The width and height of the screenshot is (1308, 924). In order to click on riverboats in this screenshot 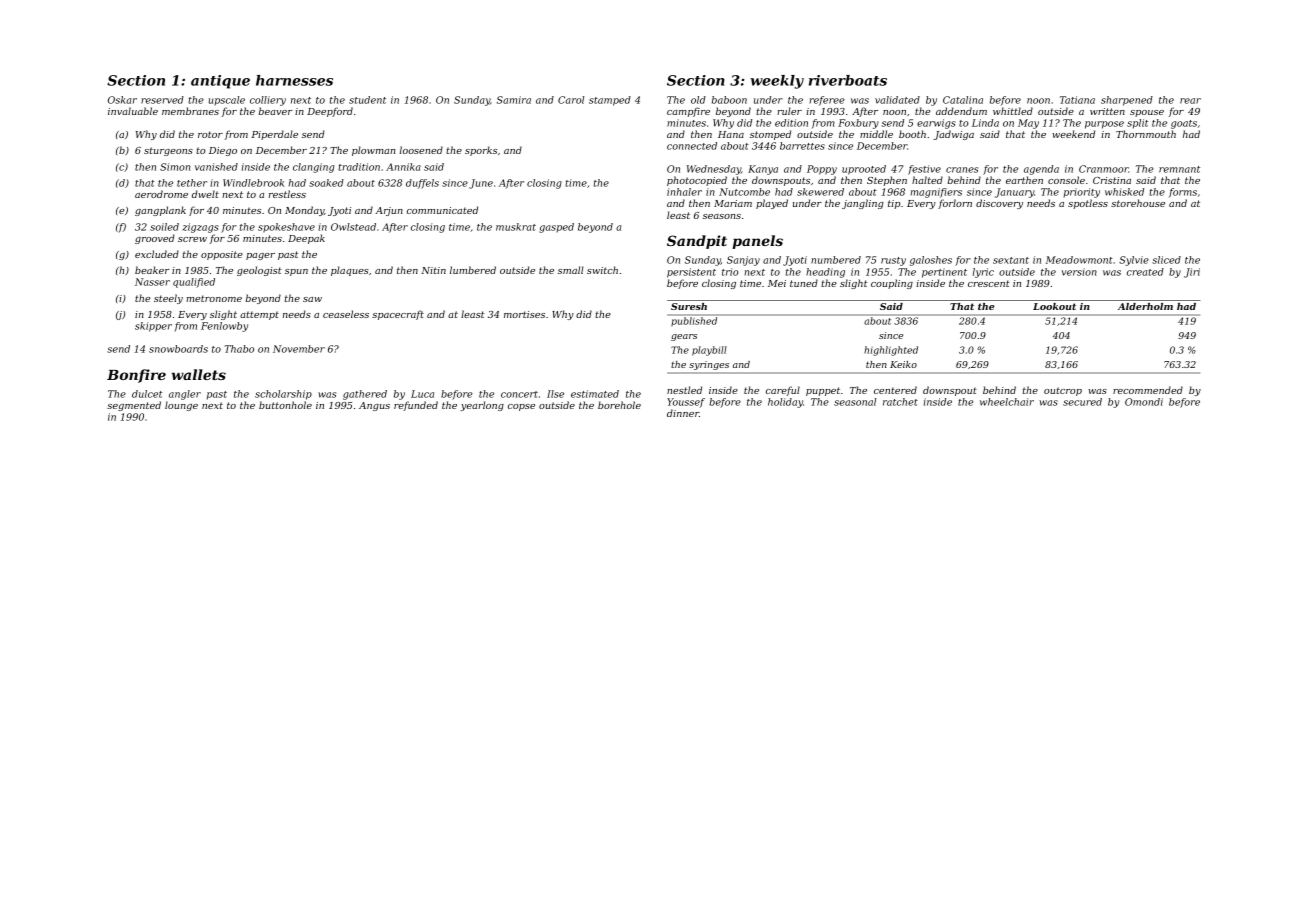, I will do `click(848, 80)`.
